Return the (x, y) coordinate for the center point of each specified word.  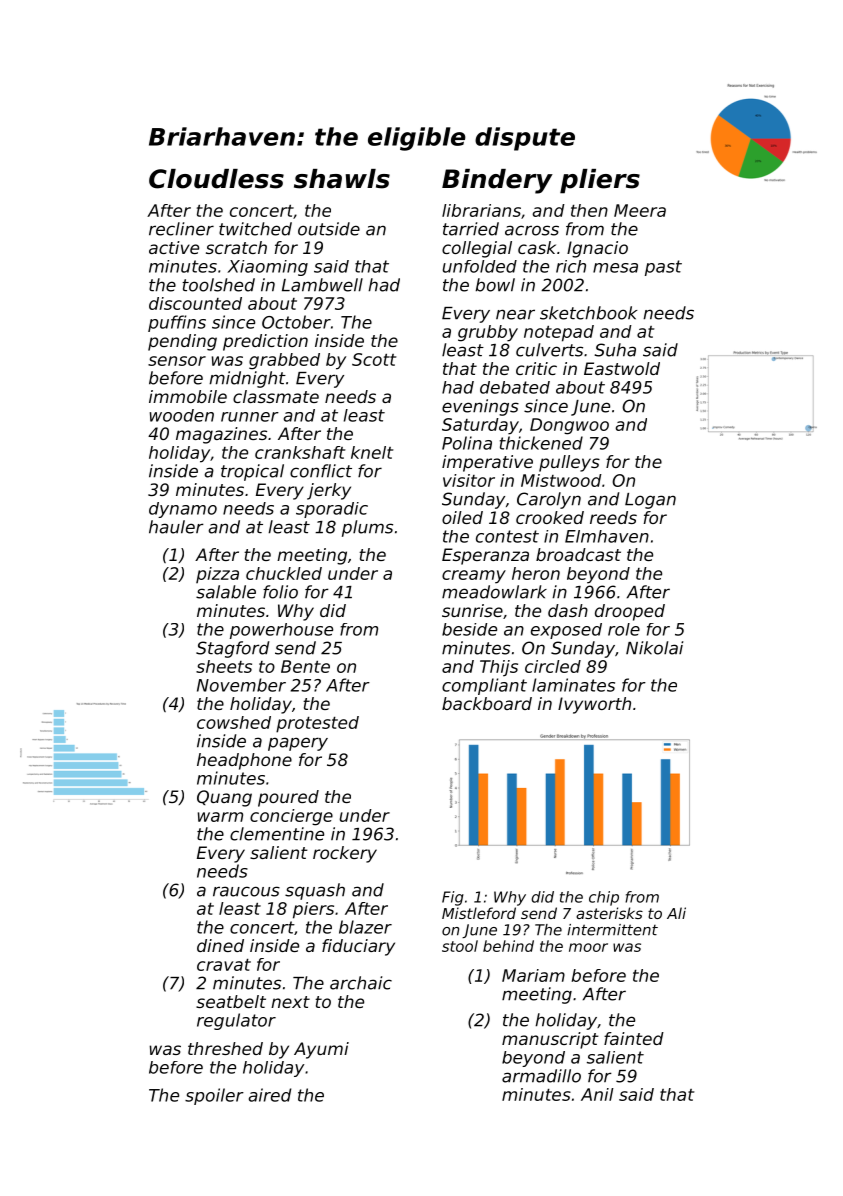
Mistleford (479, 913)
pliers (600, 181)
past (663, 268)
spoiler (214, 1096)
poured (288, 798)
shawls (342, 179)
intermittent (612, 930)
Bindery (497, 181)
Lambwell (322, 285)
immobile (188, 396)
